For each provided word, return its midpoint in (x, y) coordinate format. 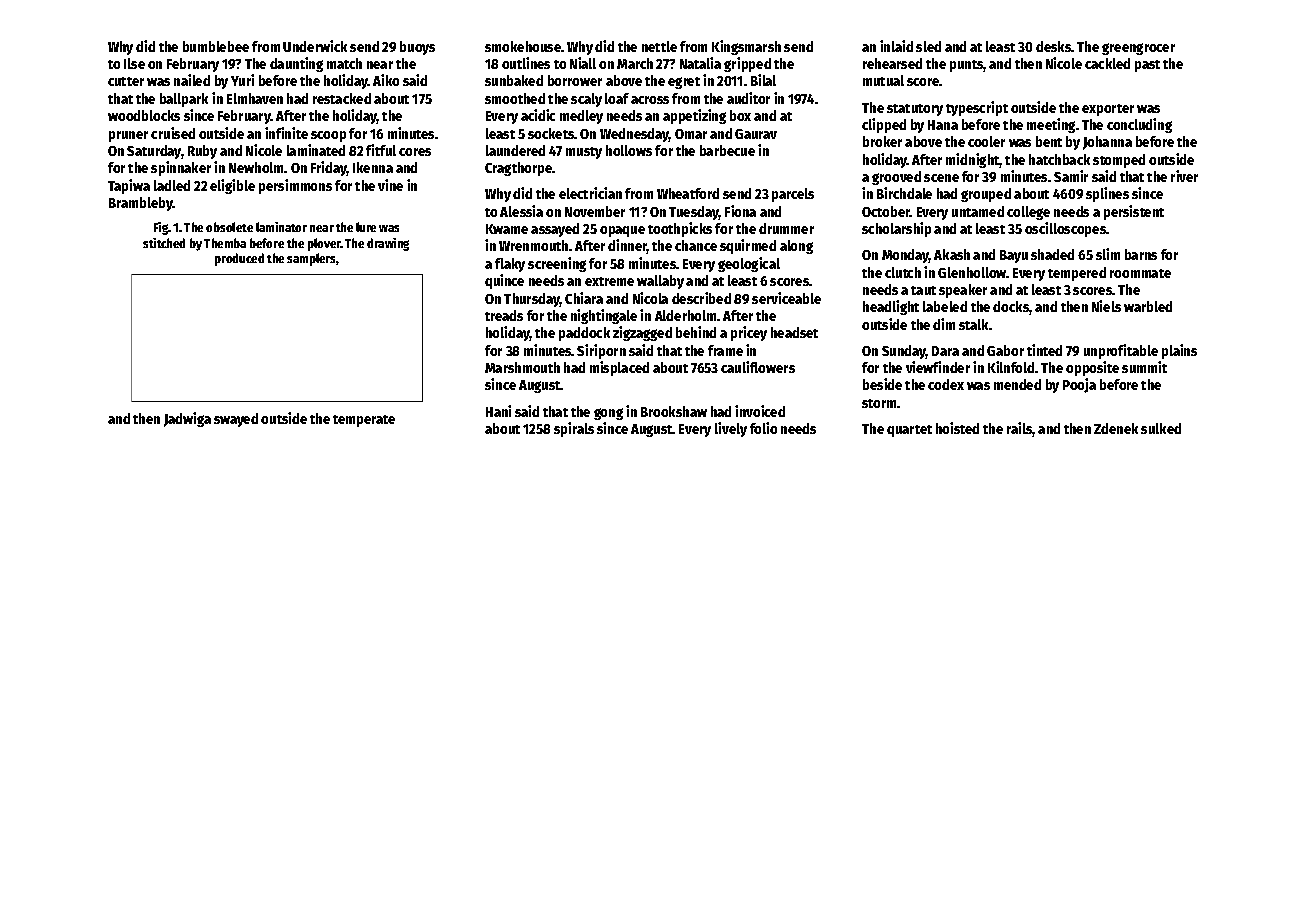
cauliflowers (758, 367)
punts (967, 66)
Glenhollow (972, 272)
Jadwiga (187, 419)
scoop (328, 136)
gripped (747, 64)
